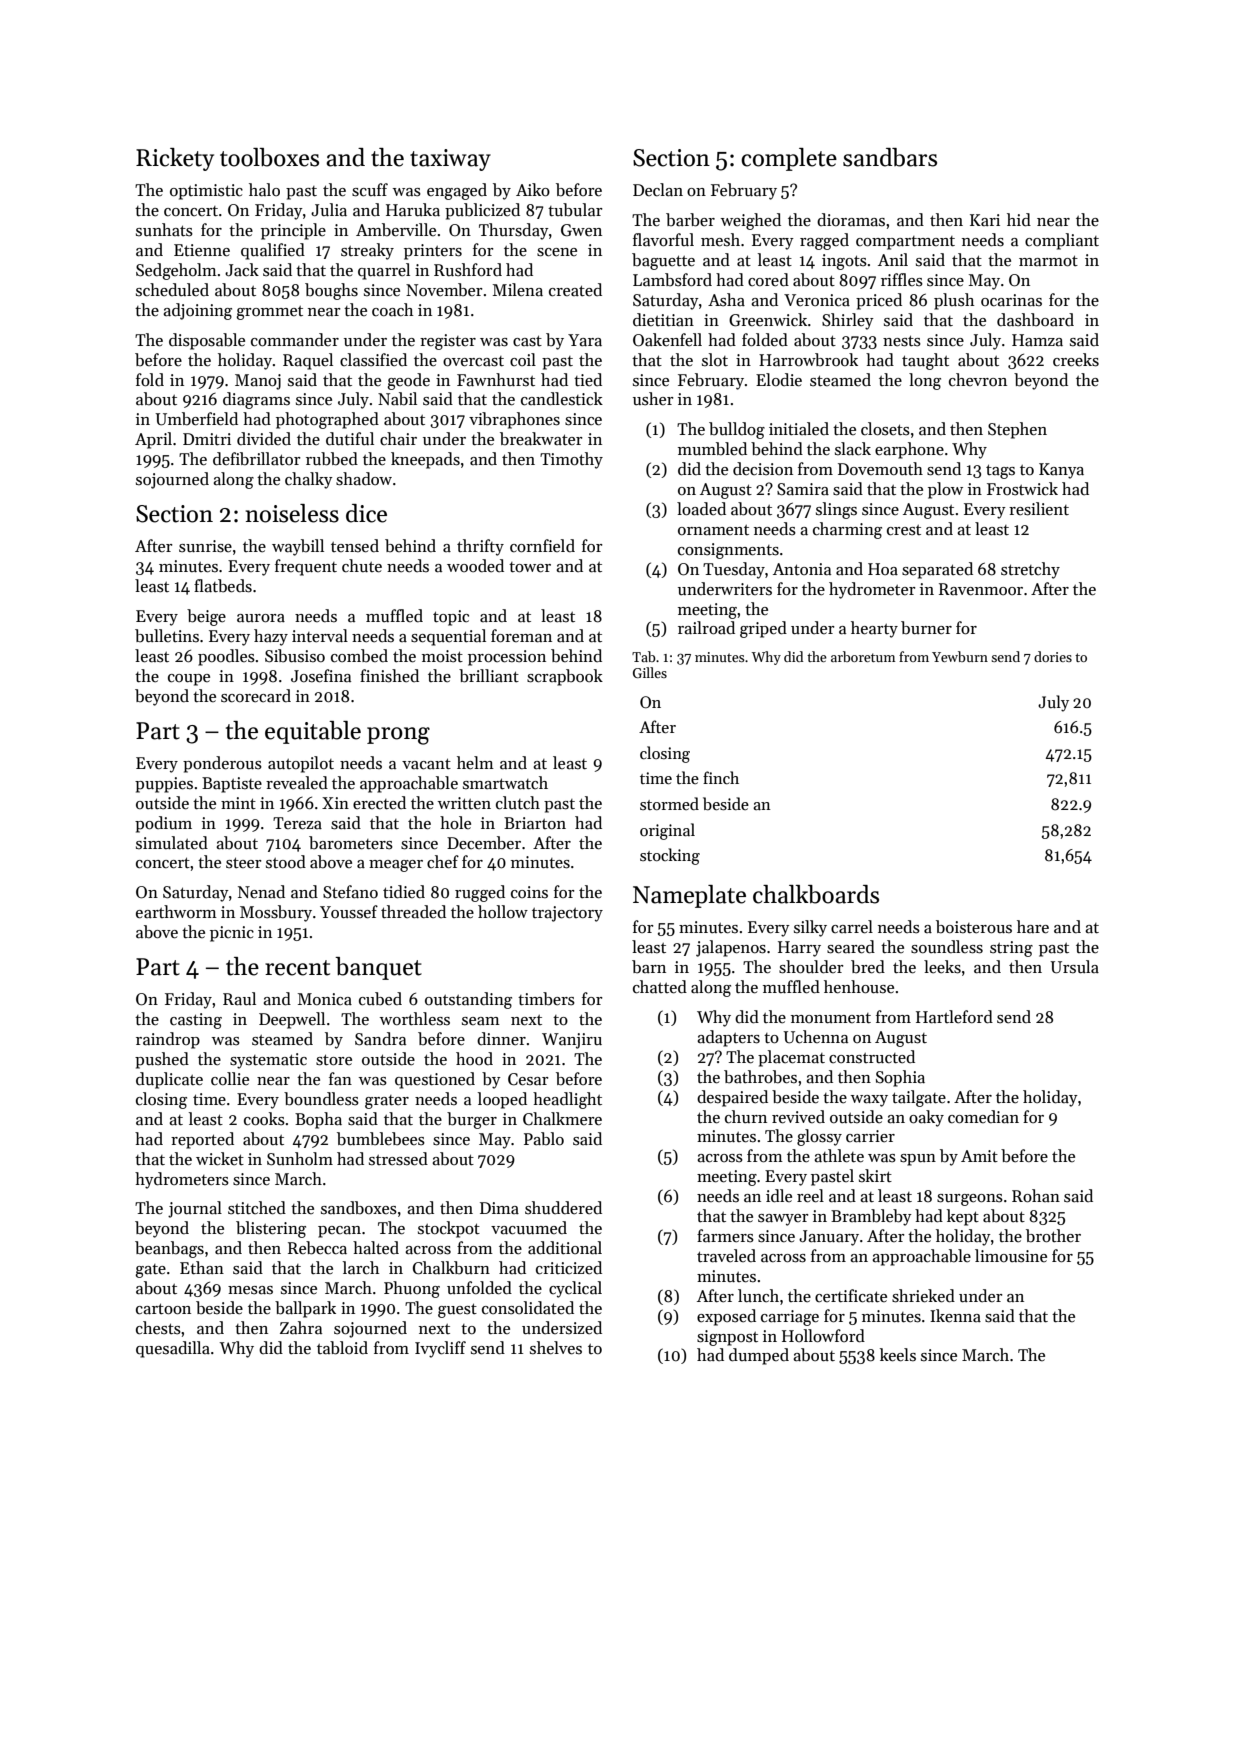 The width and height of the screenshot is (1235, 1746). What do you see at coordinates (783, 1220) in the screenshot?
I see `sawyer` at bounding box center [783, 1220].
